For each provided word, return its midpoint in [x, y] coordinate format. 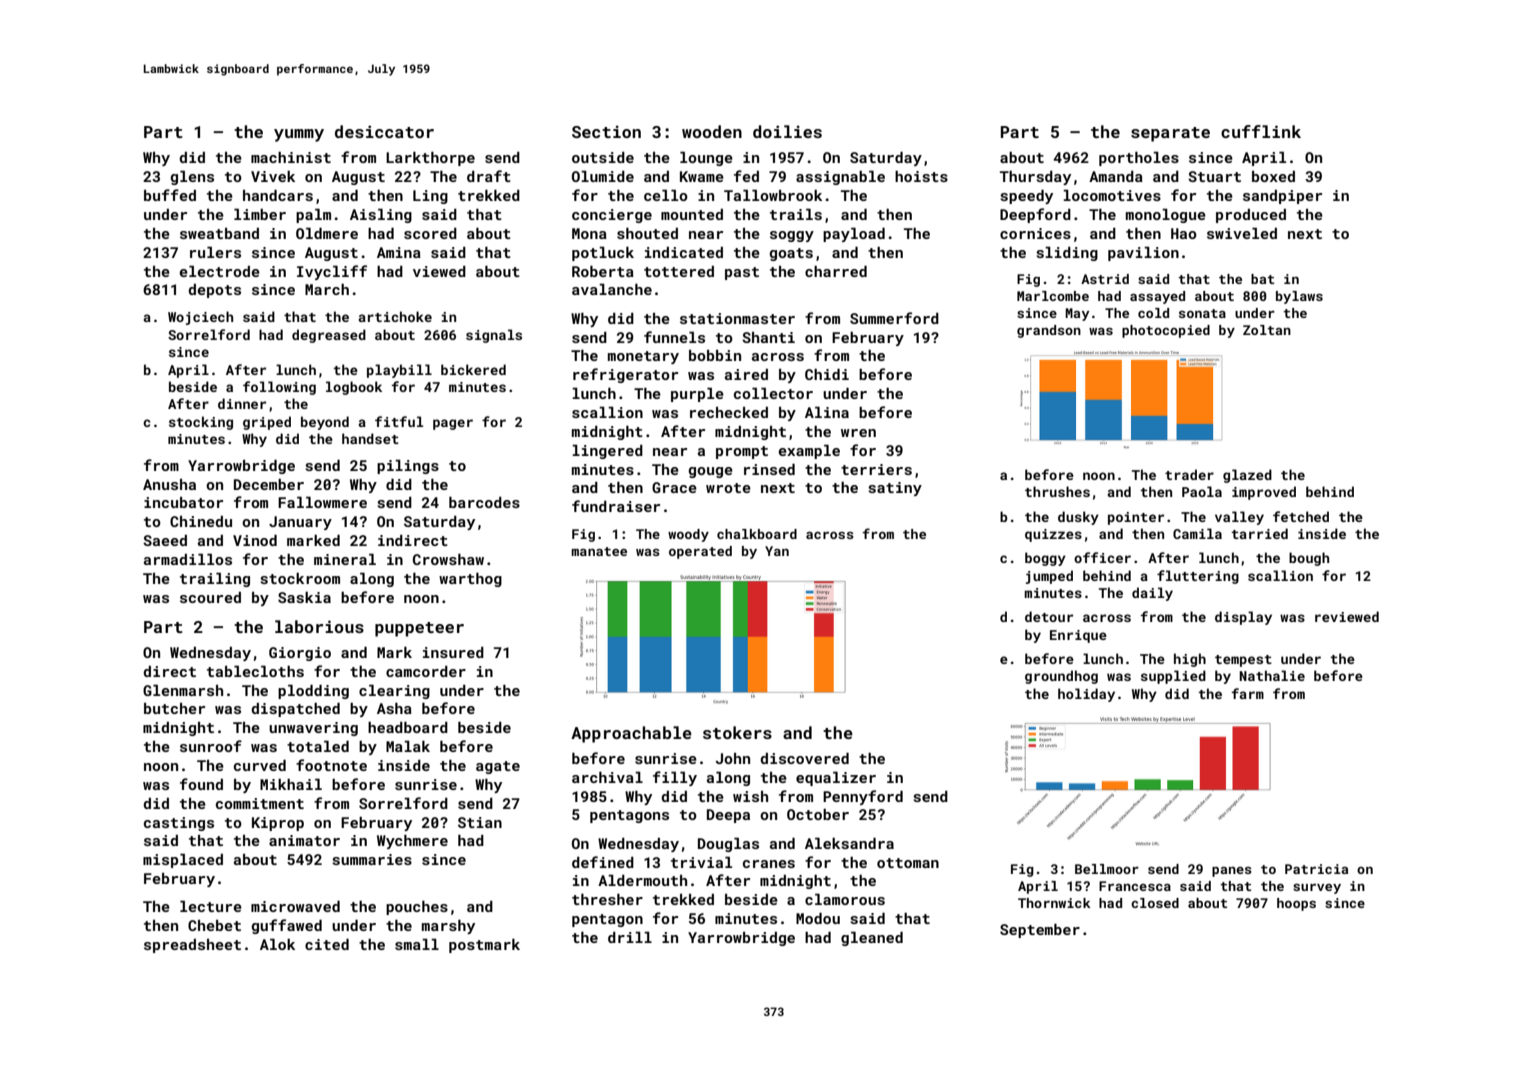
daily [1152, 594]
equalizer [836, 779]
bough [1309, 559]
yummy [299, 135]
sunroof [211, 746]
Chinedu [201, 521]
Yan [777, 551]
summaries [372, 859]
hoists [921, 176]
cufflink [1261, 131]
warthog [470, 580]
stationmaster [737, 318]
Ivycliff [332, 272]
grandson [1049, 331]
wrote [728, 488]
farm [1247, 693]
